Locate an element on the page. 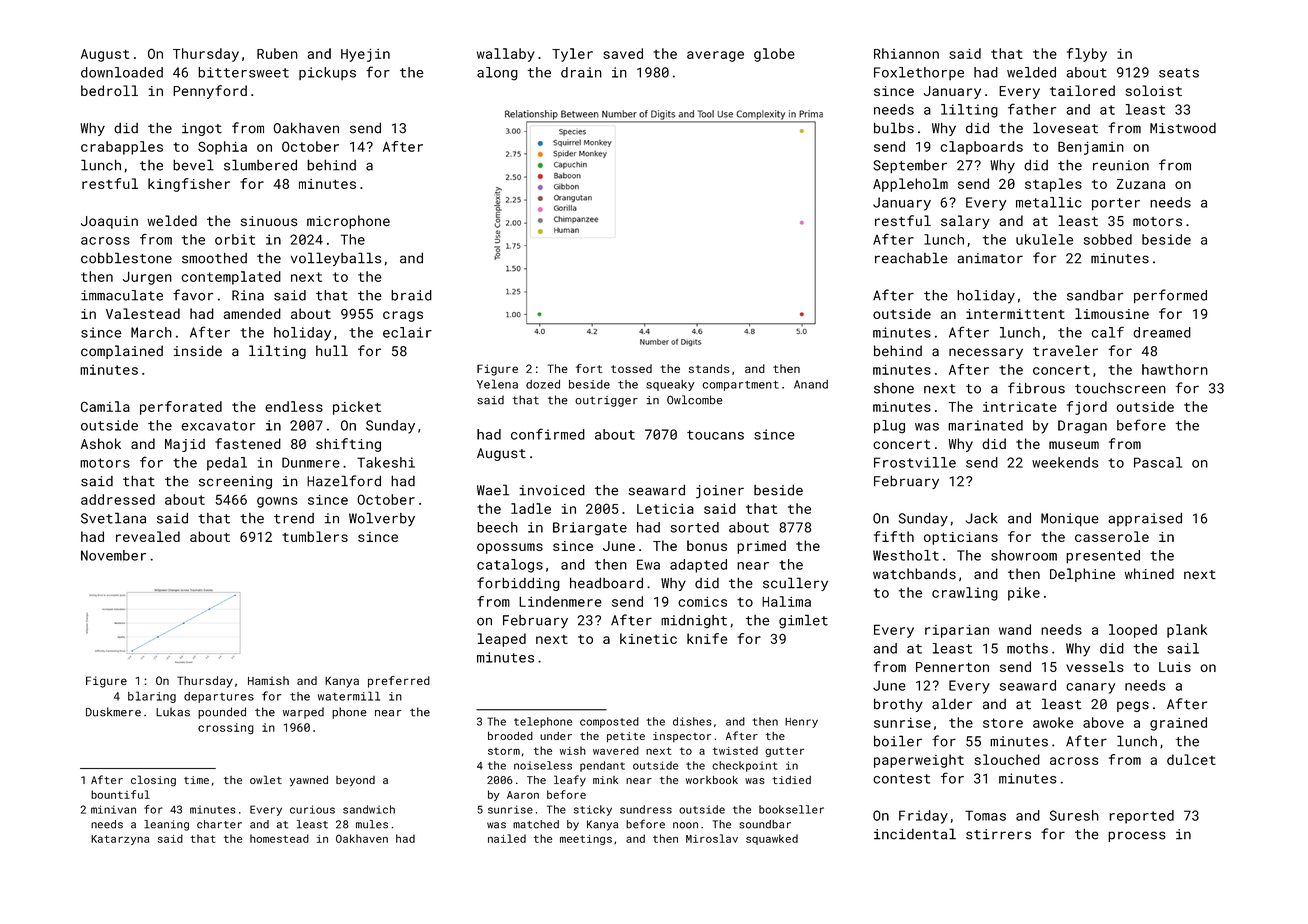 The height and width of the page is (924, 1308). weekends is located at coordinates (1065, 462).
